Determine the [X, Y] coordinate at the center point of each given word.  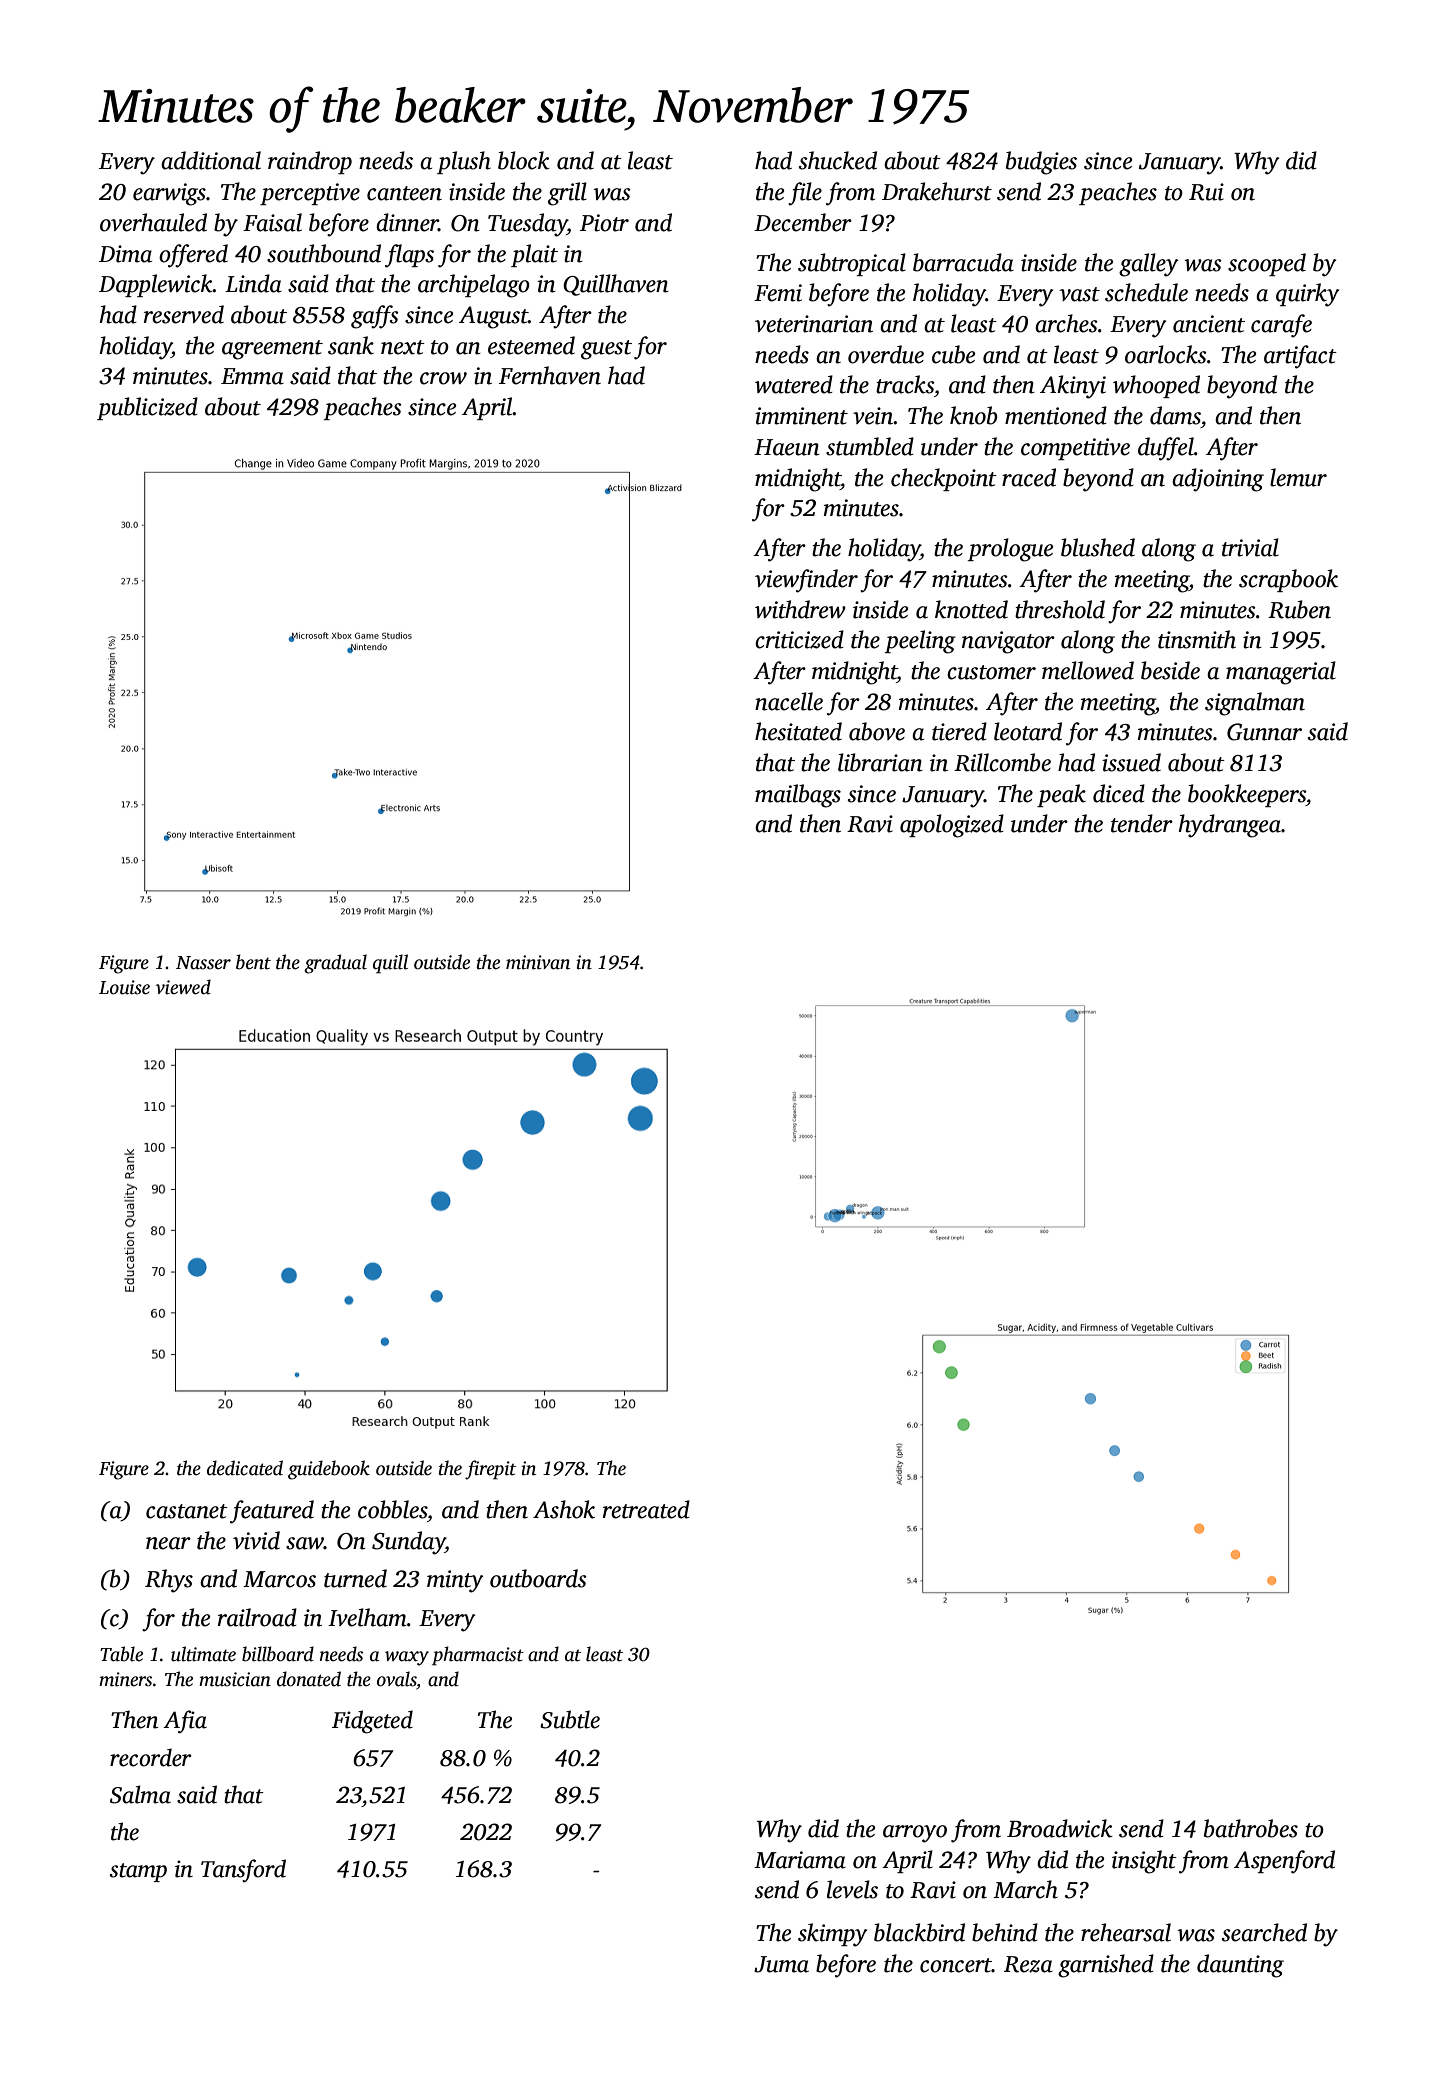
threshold [1060, 609]
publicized [147, 408]
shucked [838, 160]
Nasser [203, 963]
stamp [138, 1872]
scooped [1267, 264]
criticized [799, 639]
